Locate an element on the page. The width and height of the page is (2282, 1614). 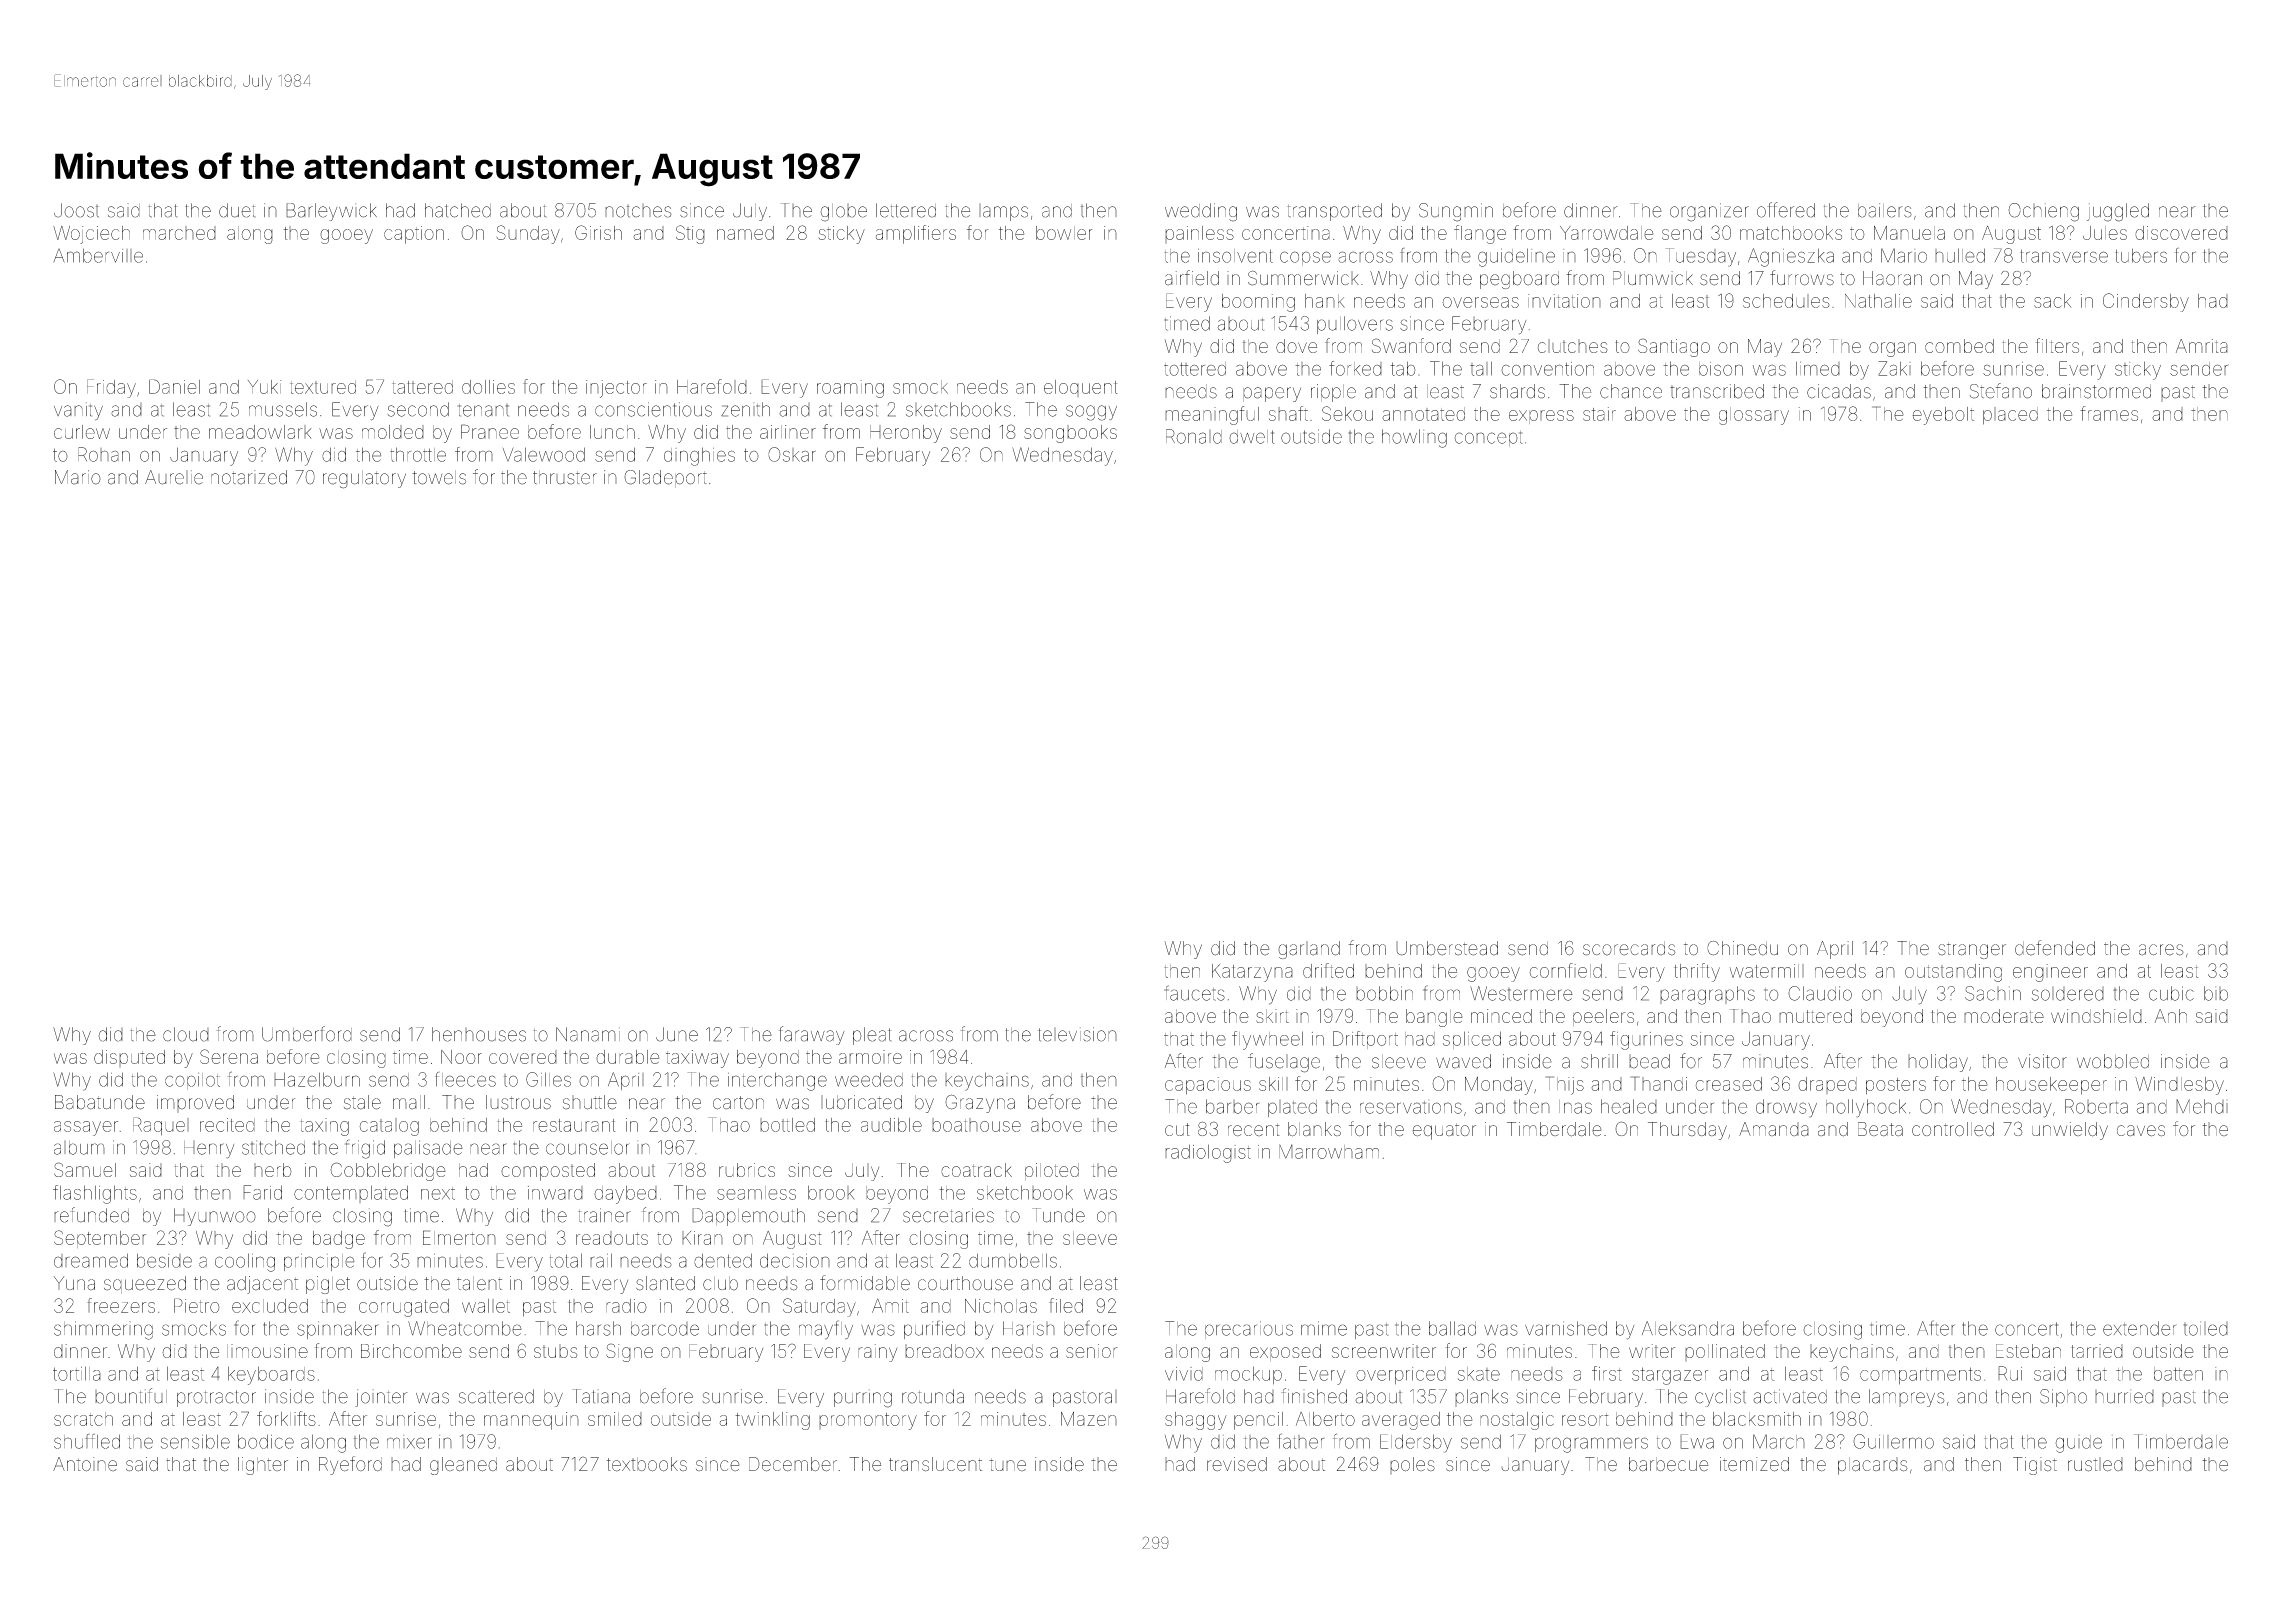
Santiago is located at coordinates (1674, 347).
